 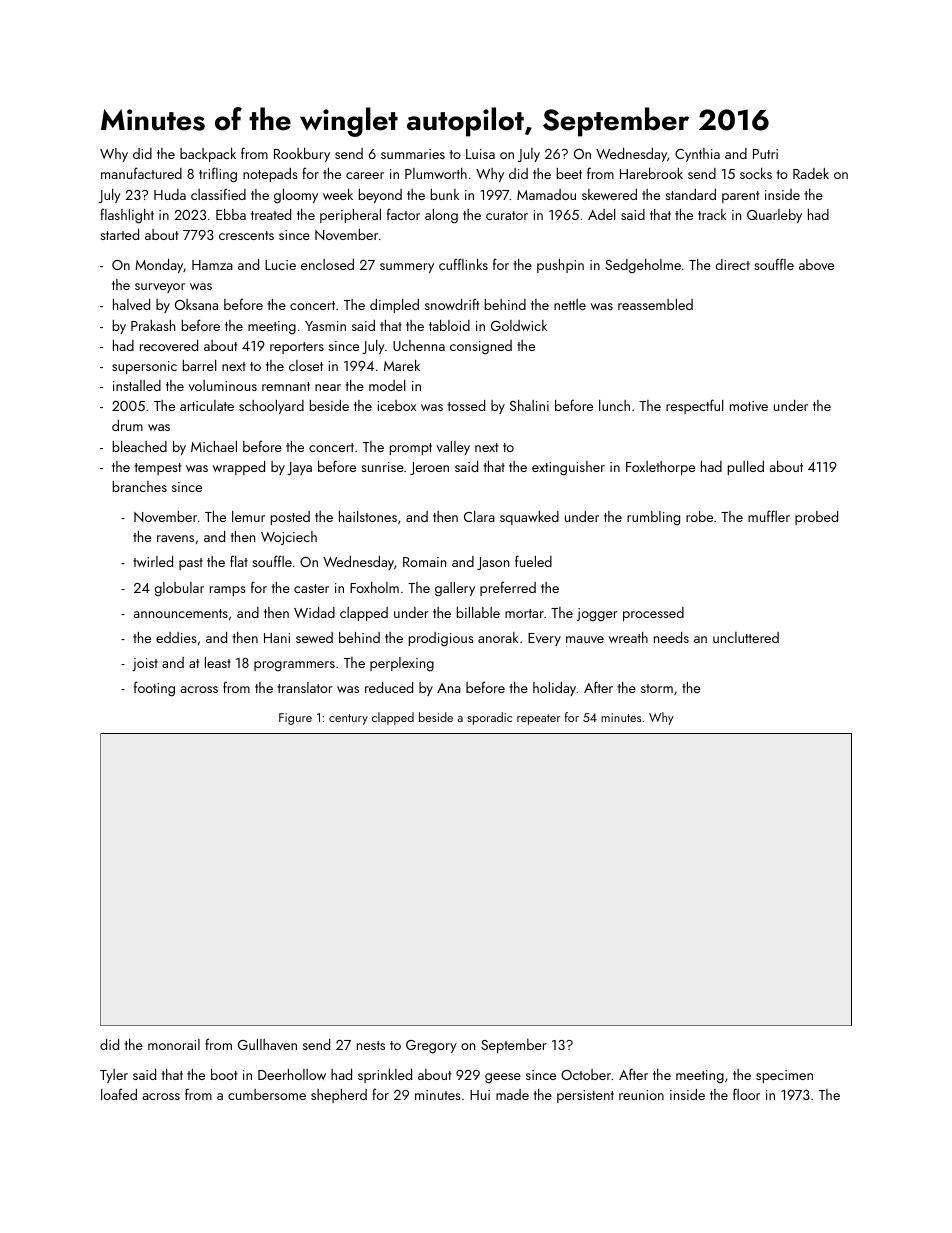 I want to click on monorail, so click(x=174, y=1044).
